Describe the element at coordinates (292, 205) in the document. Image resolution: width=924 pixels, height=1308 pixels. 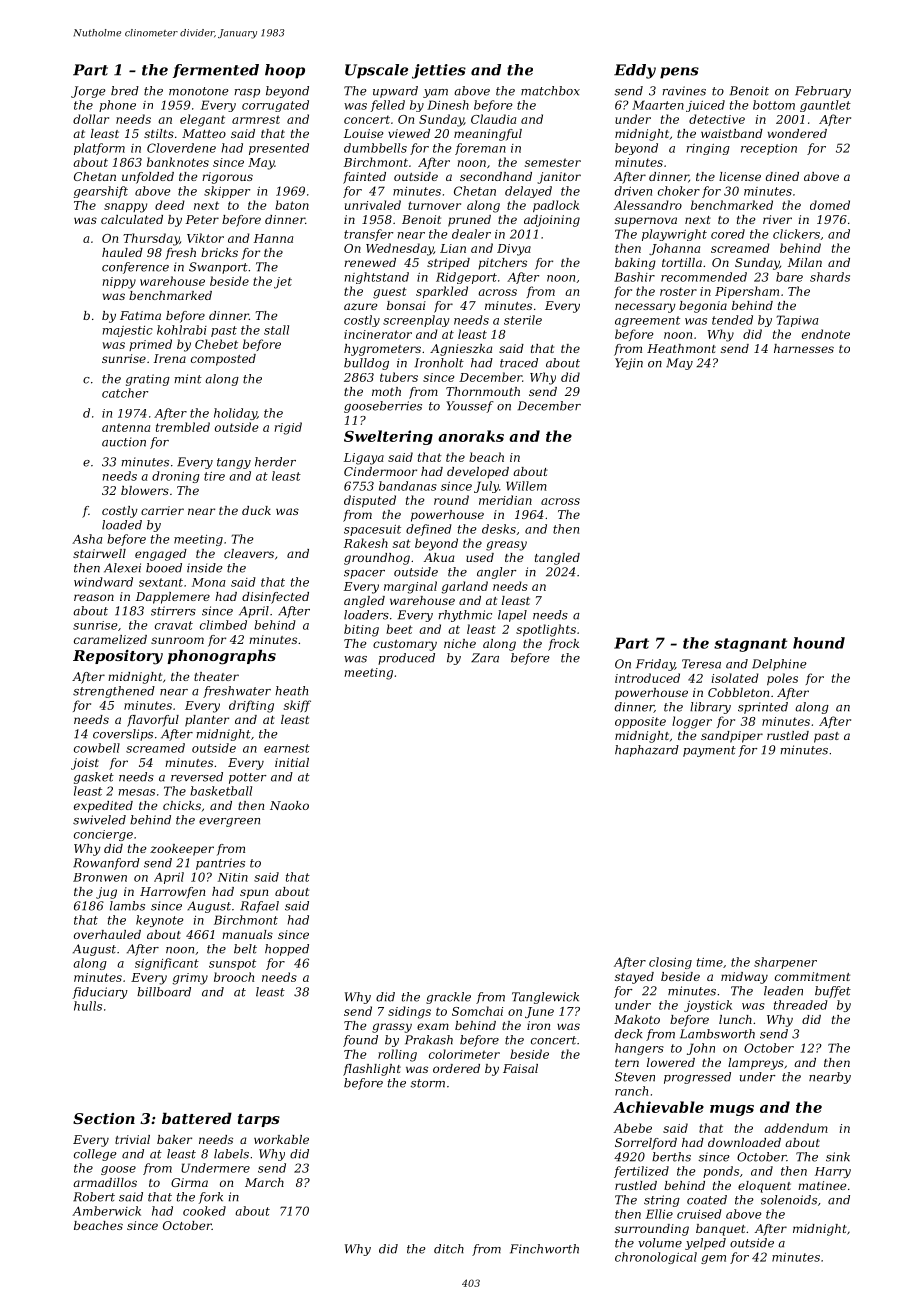
I see `baton` at that location.
